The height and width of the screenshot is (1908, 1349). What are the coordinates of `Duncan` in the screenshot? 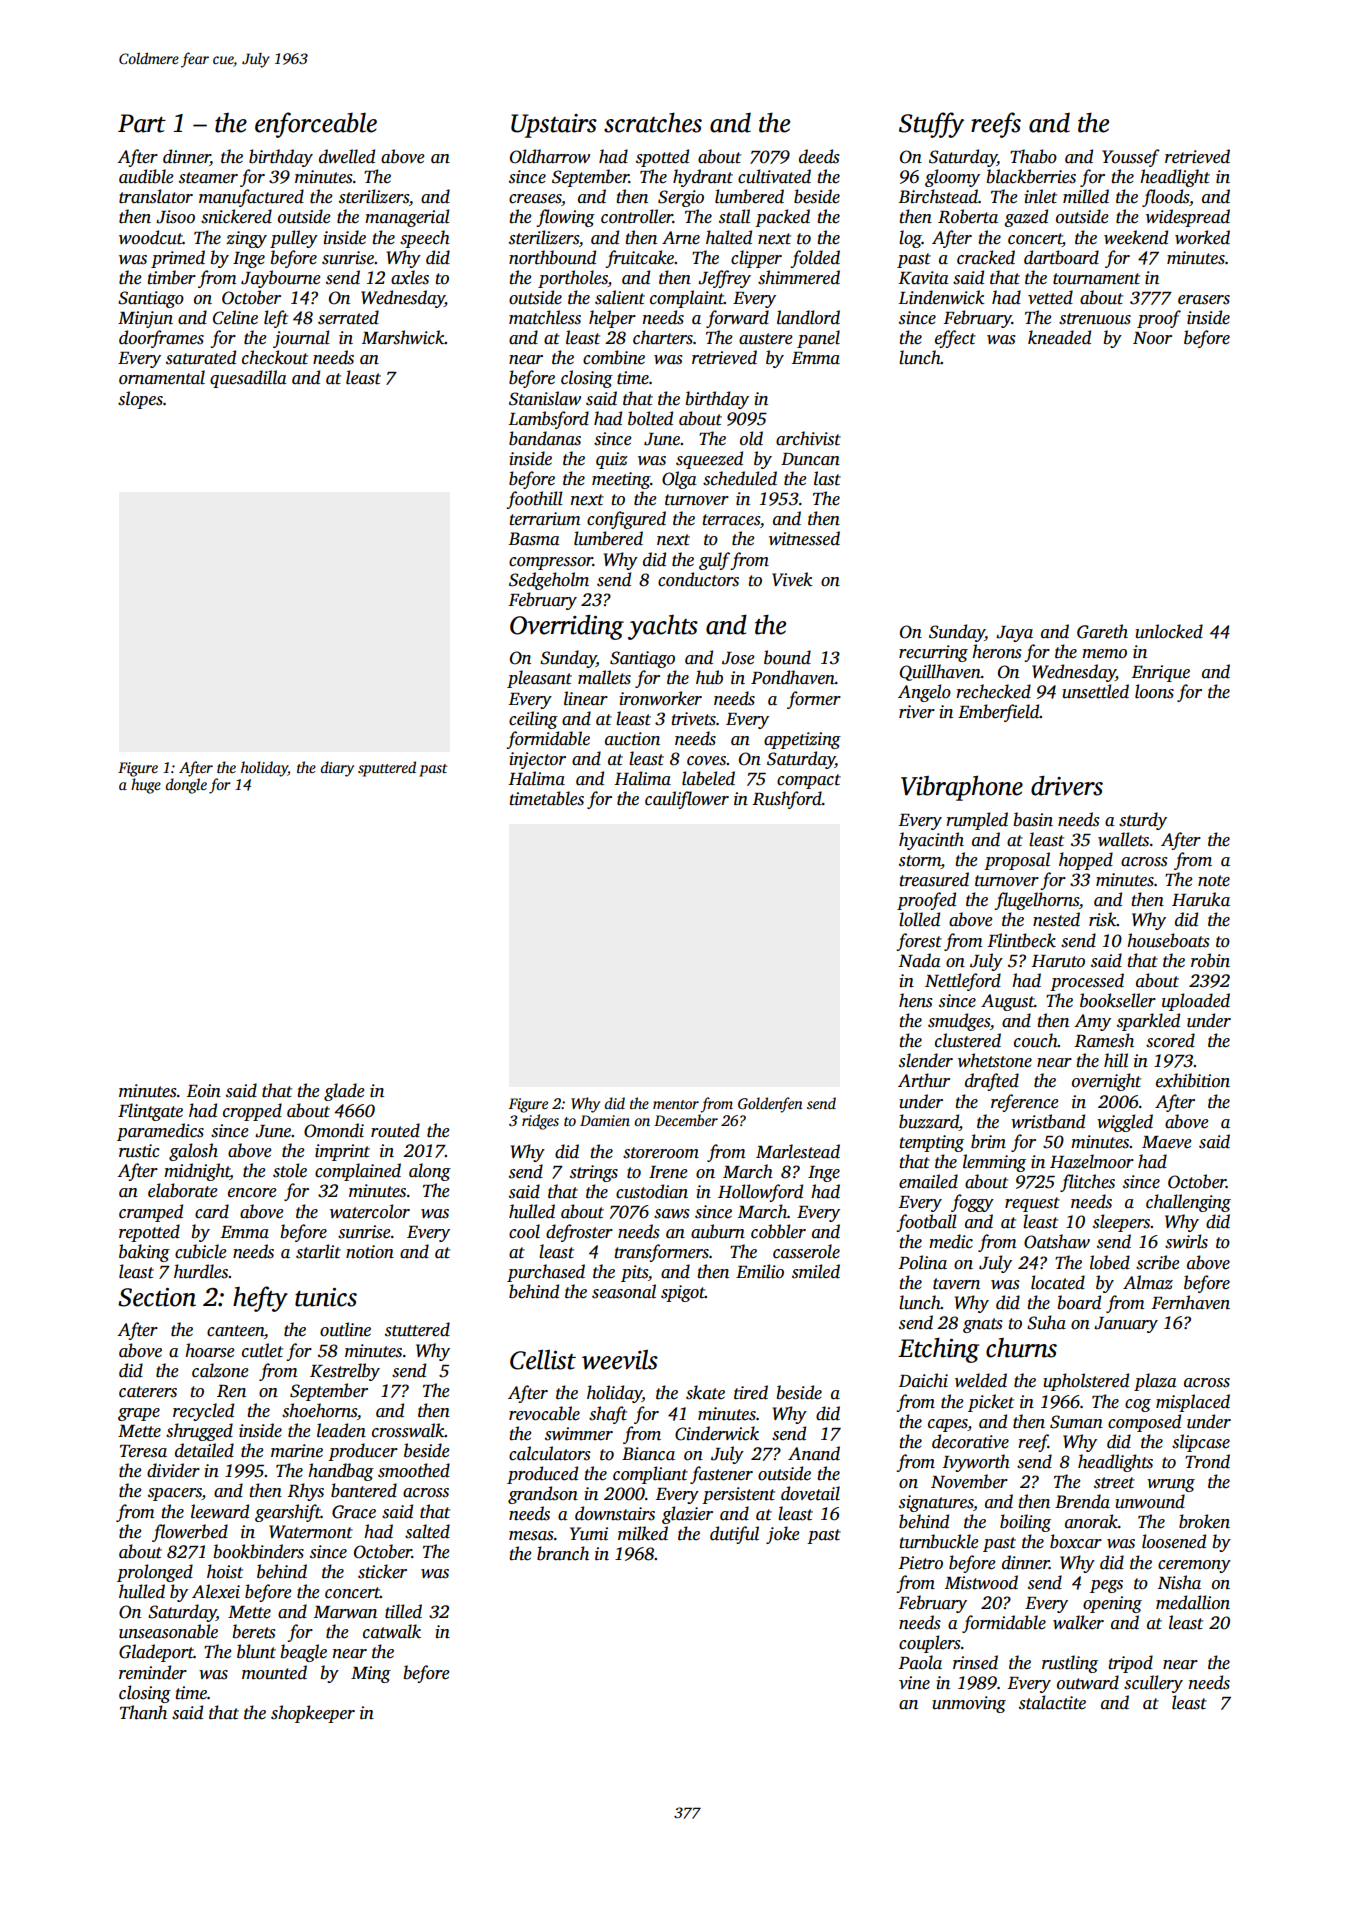 It's located at (810, 459).
